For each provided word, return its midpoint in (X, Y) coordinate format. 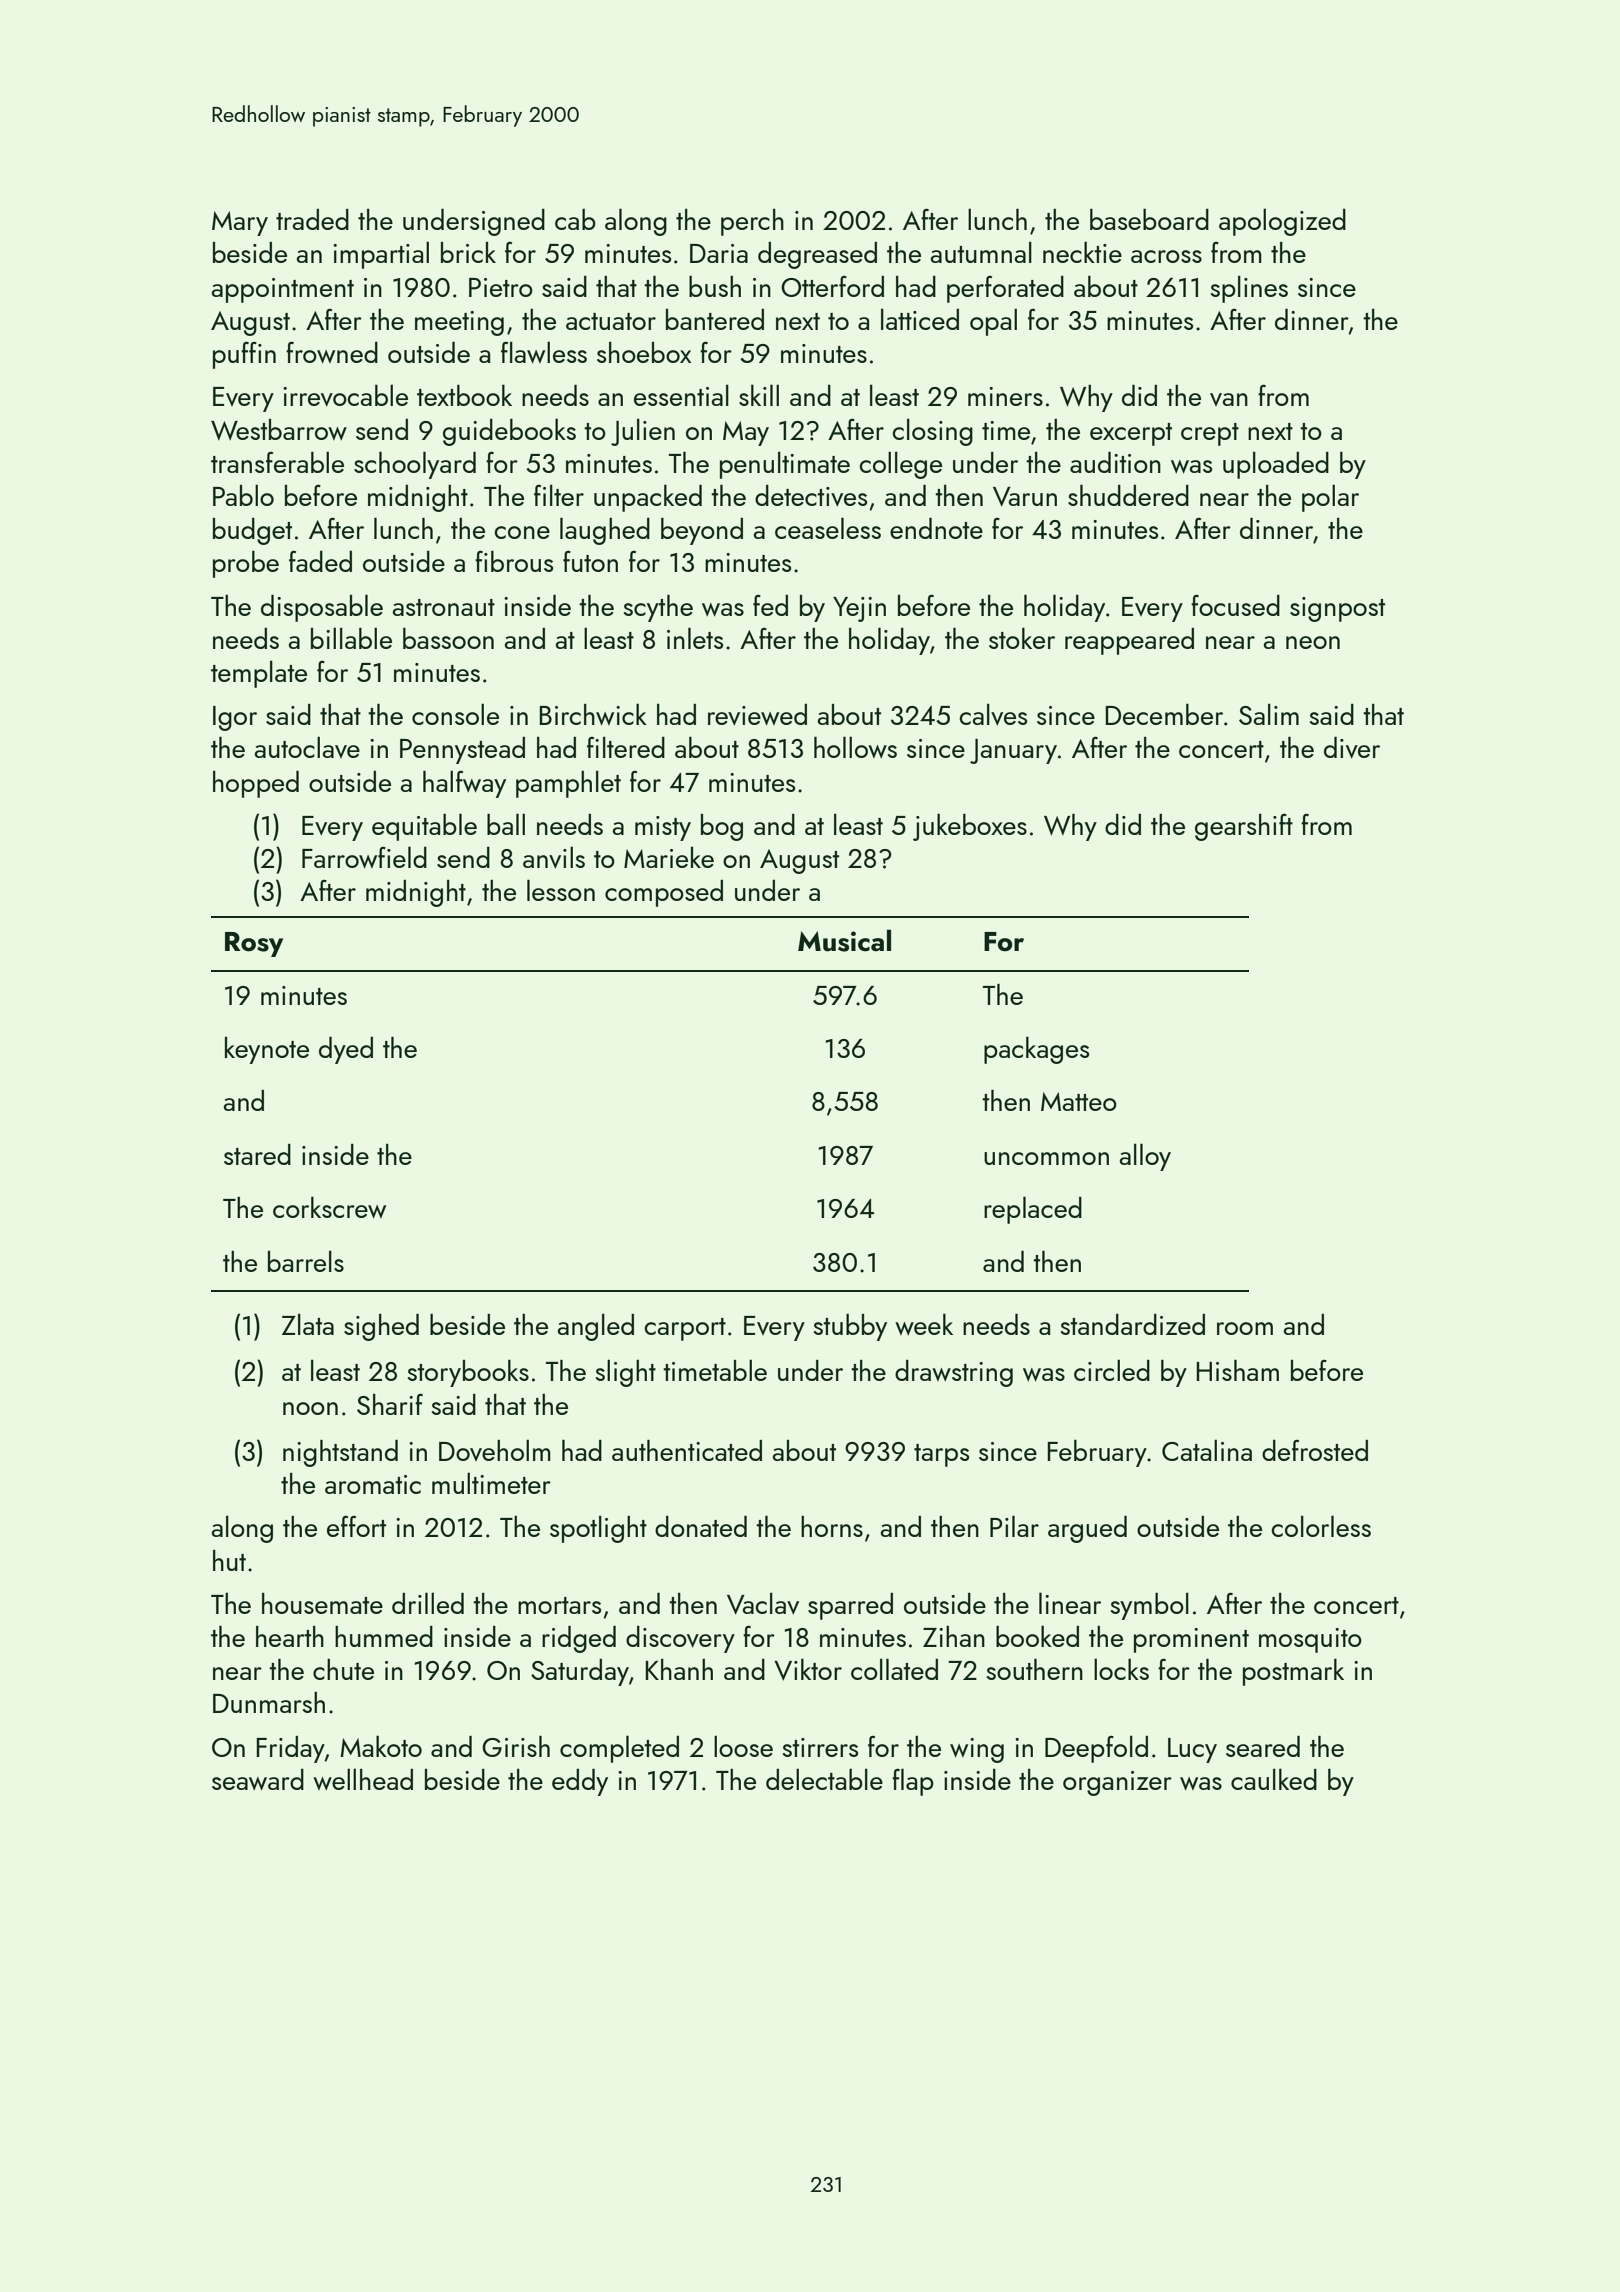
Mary (240, 223)
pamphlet (568, 784)
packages (1036, 1050)
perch (752, 222)
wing (977, 1750)
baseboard (1149, 219)
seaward (258, 1780)
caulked (1274, 1779)
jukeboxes (970, 827)
